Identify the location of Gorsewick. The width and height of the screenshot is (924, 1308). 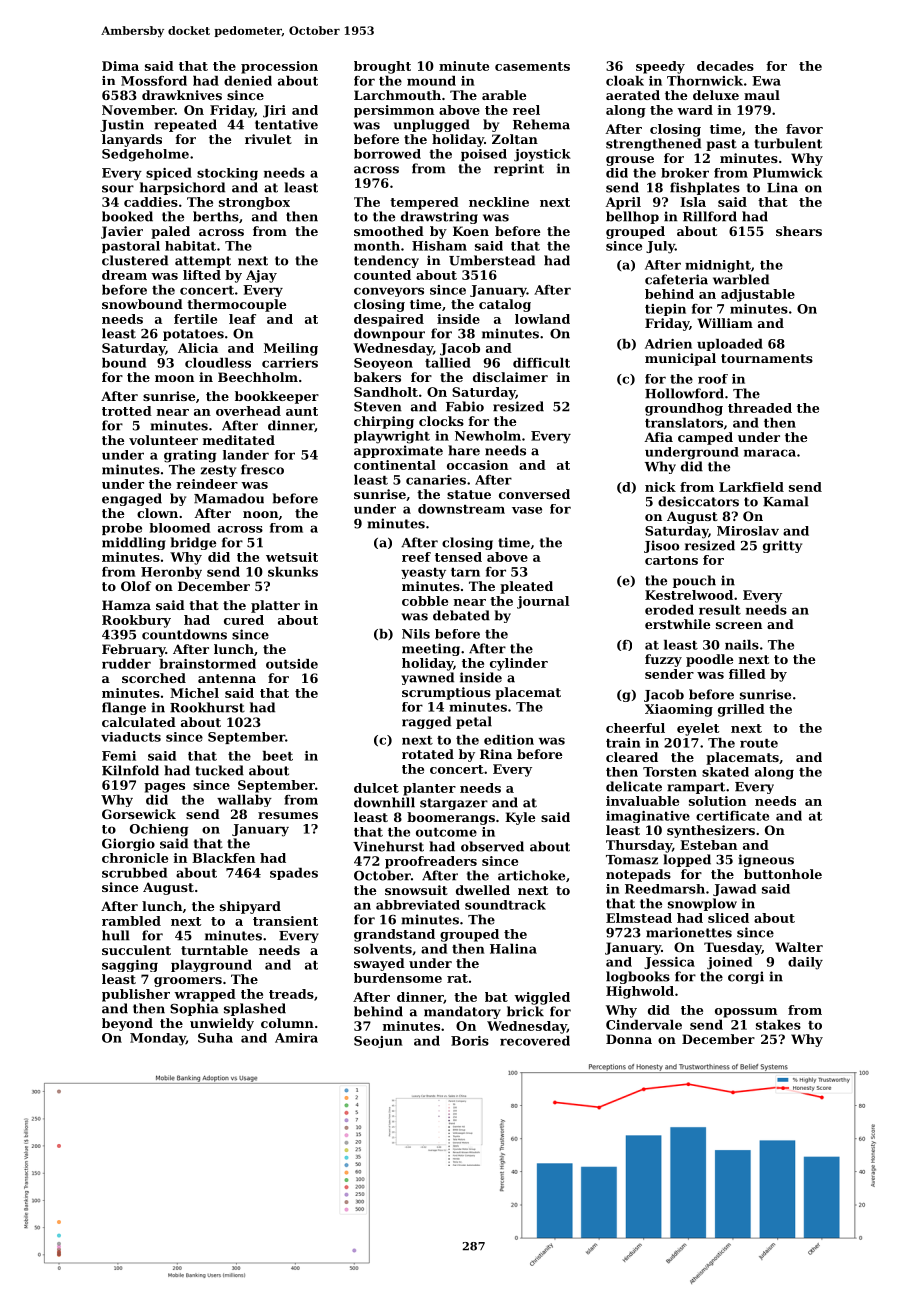
(139, 814).
